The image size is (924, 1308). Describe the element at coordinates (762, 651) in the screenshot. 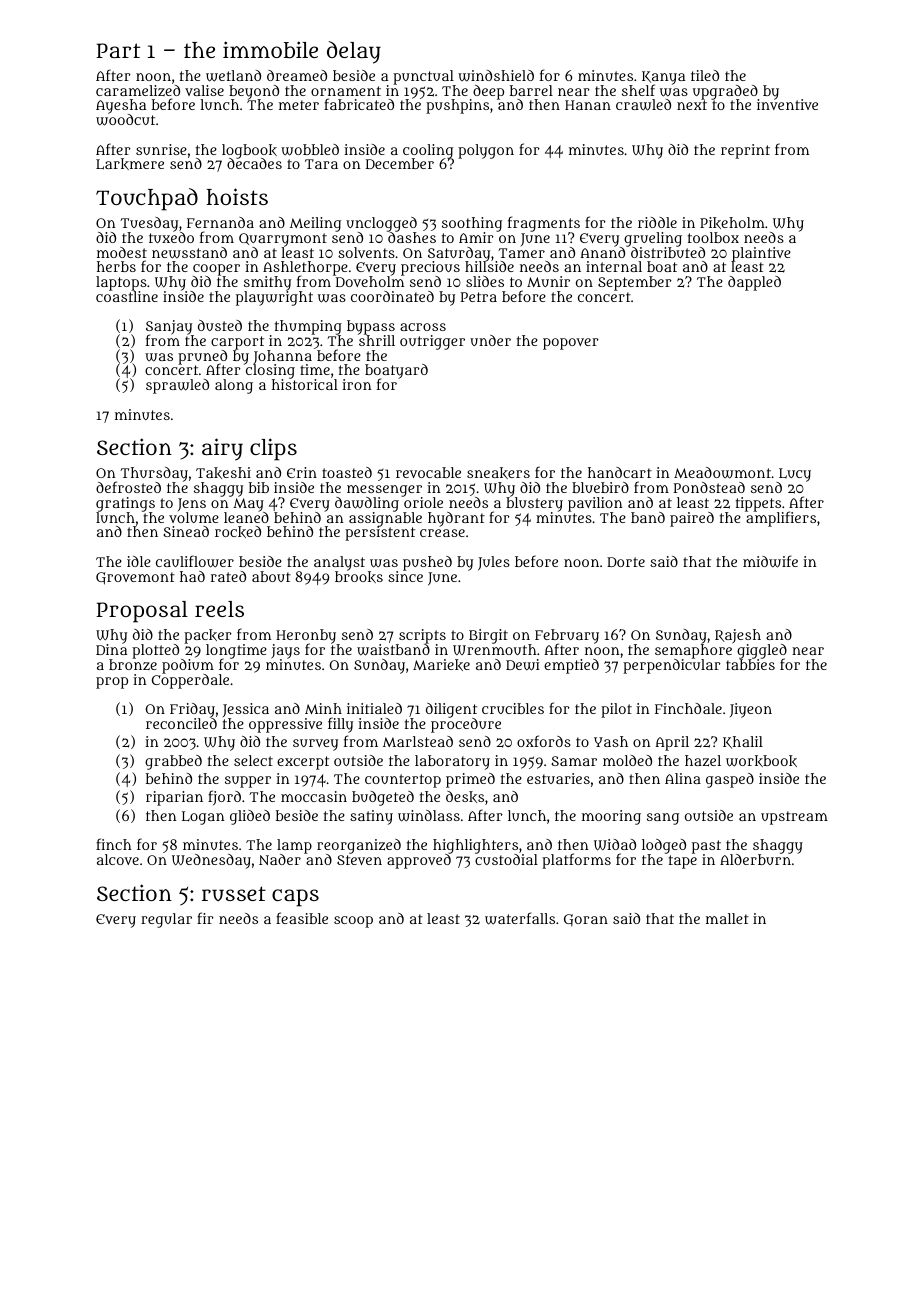

I see `giggled` at that location.
